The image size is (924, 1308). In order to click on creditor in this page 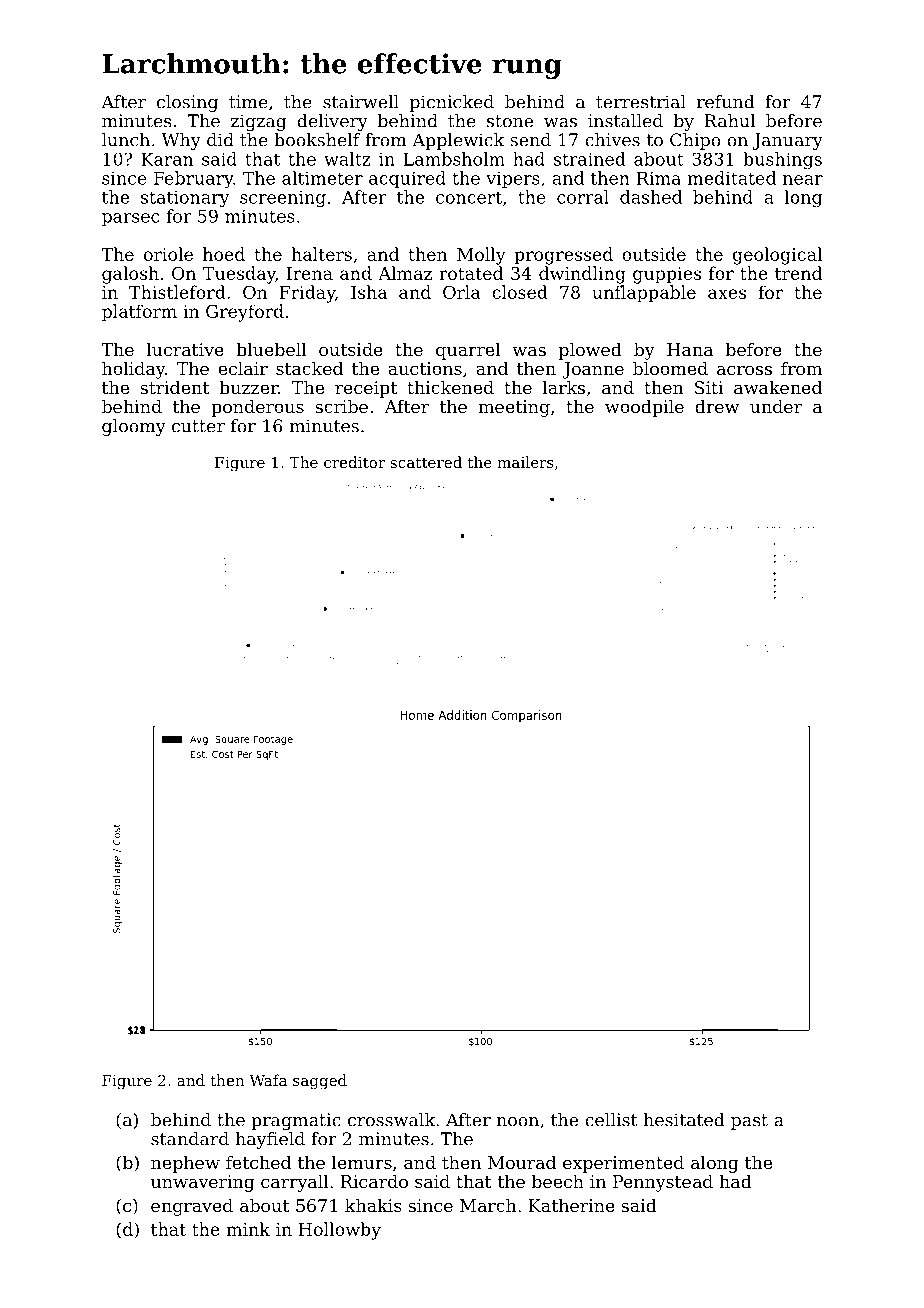, I will do `click(355, 462)`.
